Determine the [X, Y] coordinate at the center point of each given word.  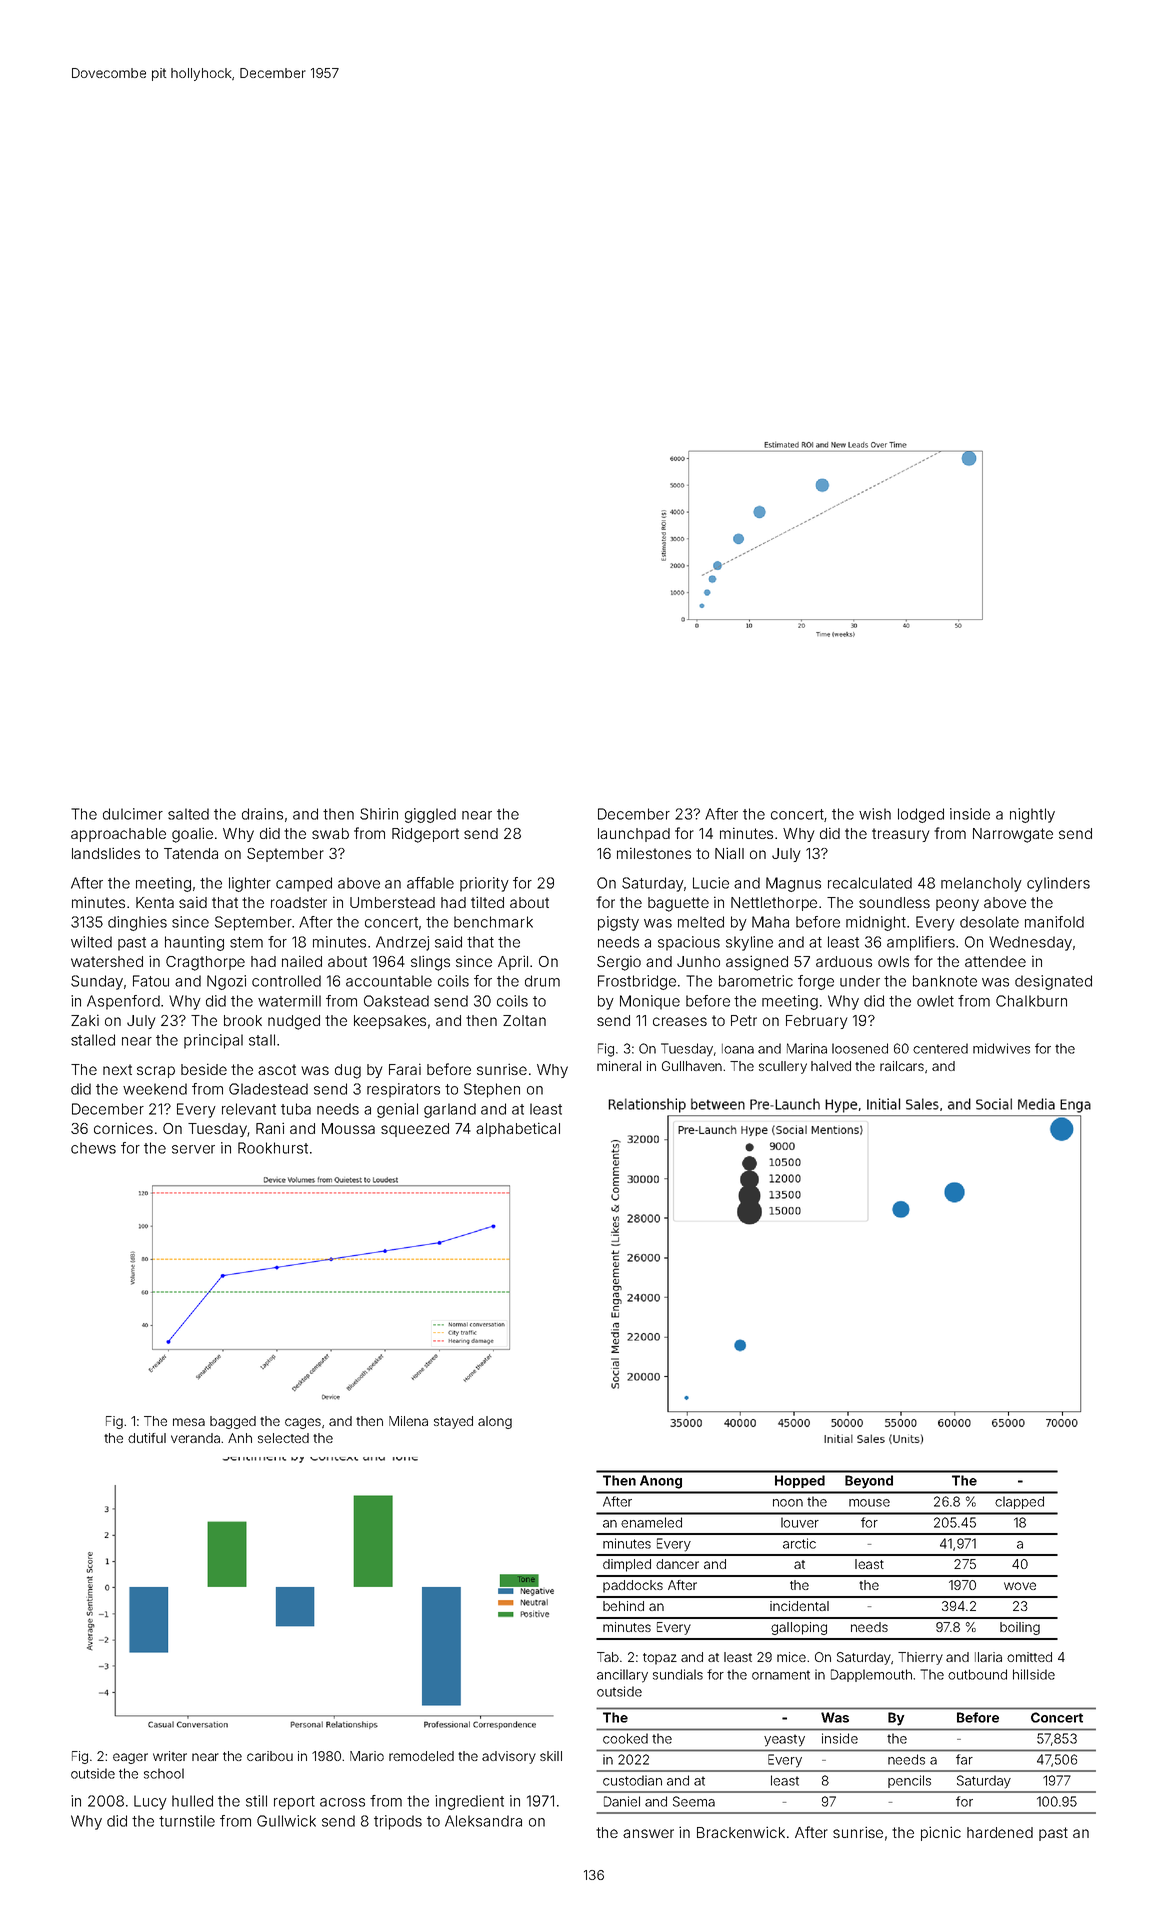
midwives [1001, 1048]
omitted [1029, 1657]
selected [283, 1438]
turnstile [187, 1821]
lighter [250, 884]
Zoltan [524, 1020]
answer [648, 1833]
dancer [677, 1564]
